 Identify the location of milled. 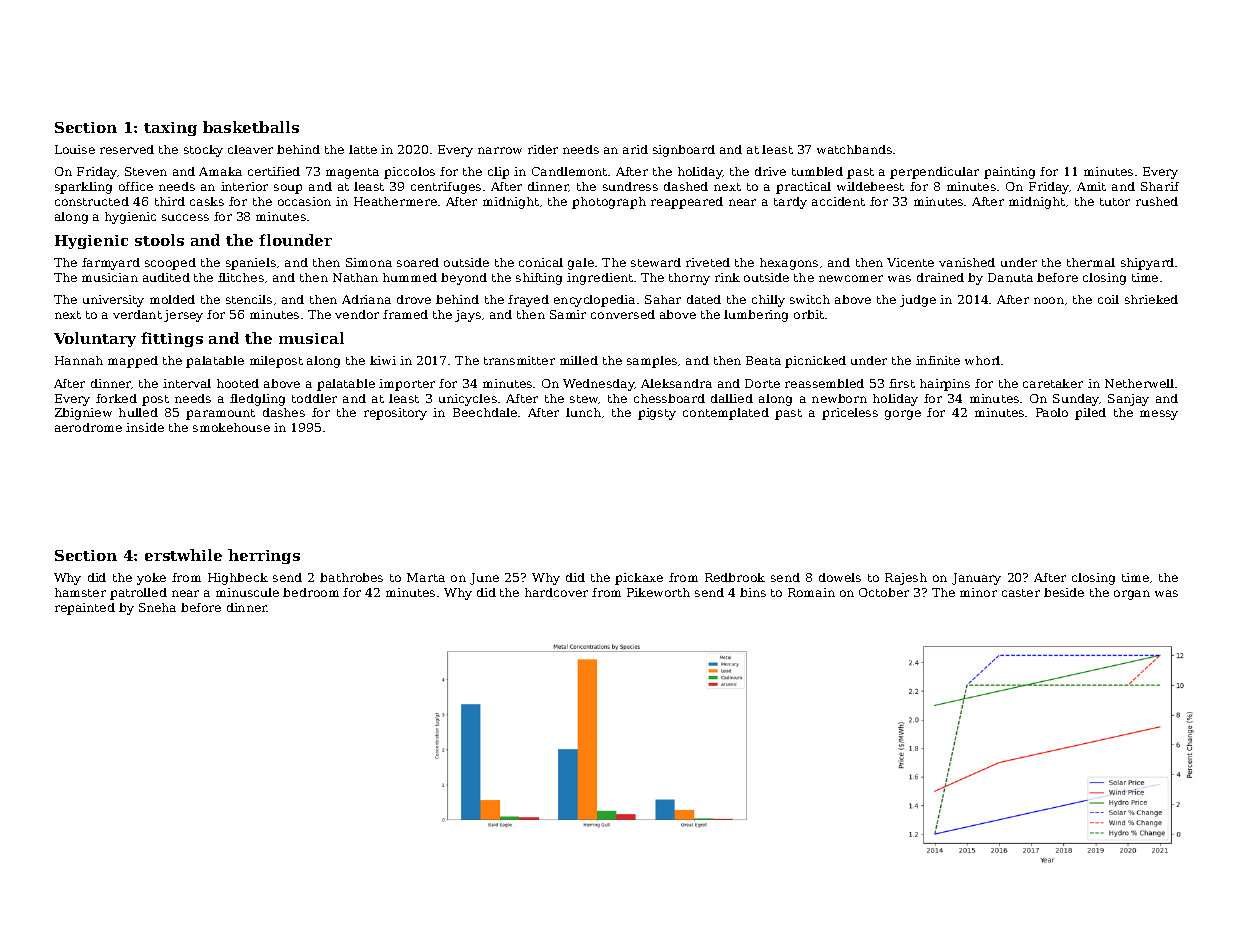
(579, 360).
